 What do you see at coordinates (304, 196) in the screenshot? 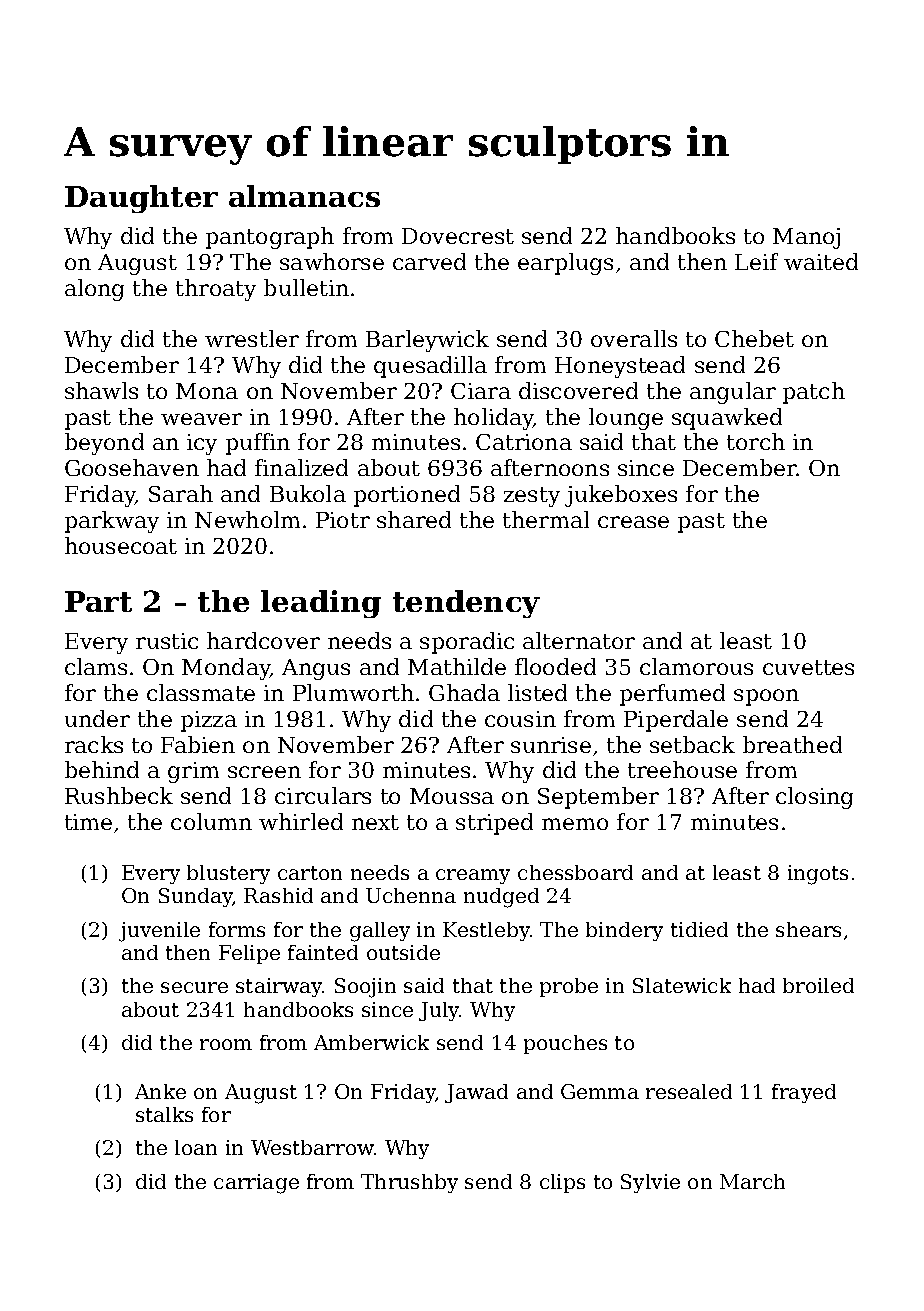
I see `almanacs` at bounding box center [304, 196].
